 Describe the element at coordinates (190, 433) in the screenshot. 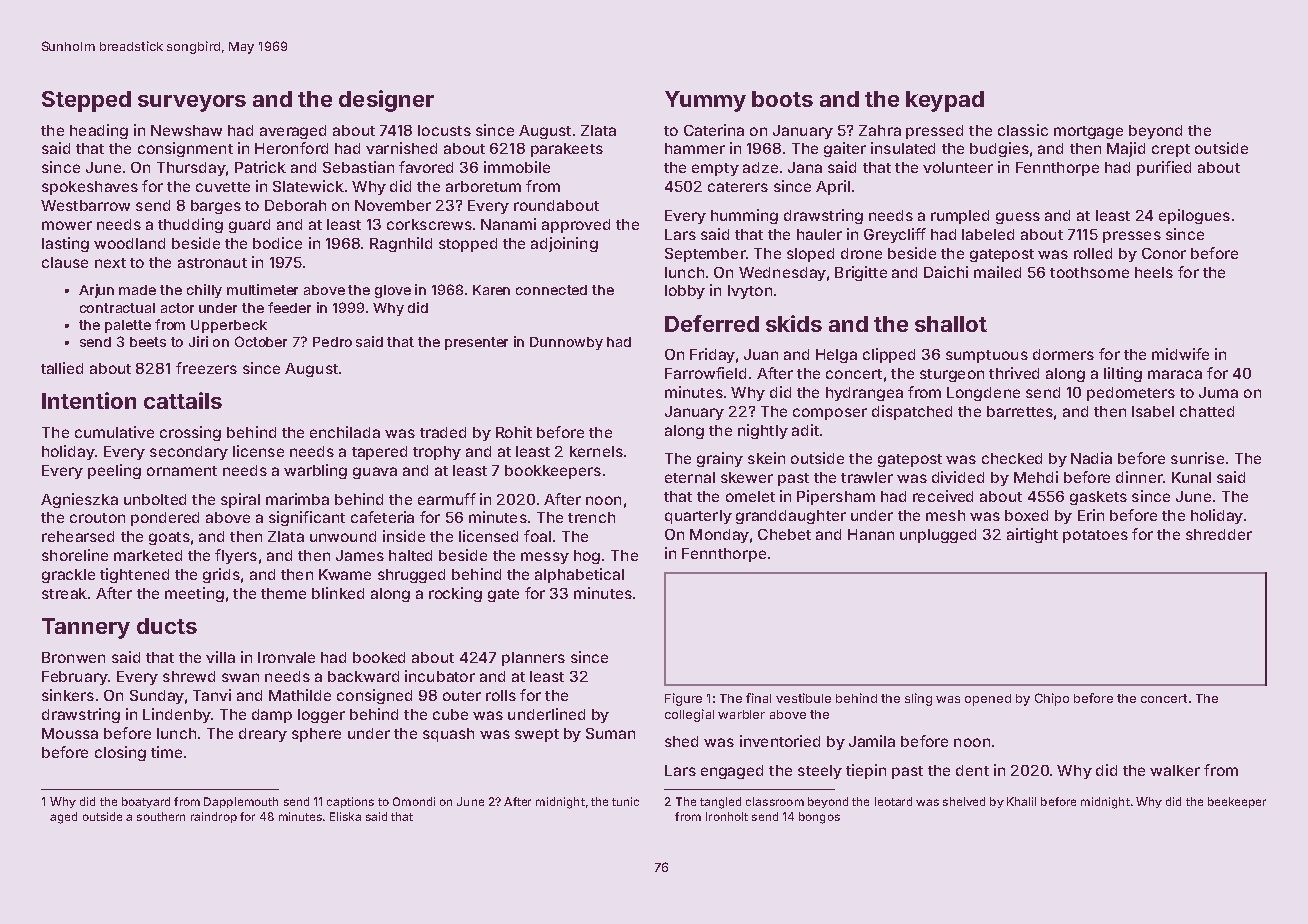

I see `crossing` at that location.
